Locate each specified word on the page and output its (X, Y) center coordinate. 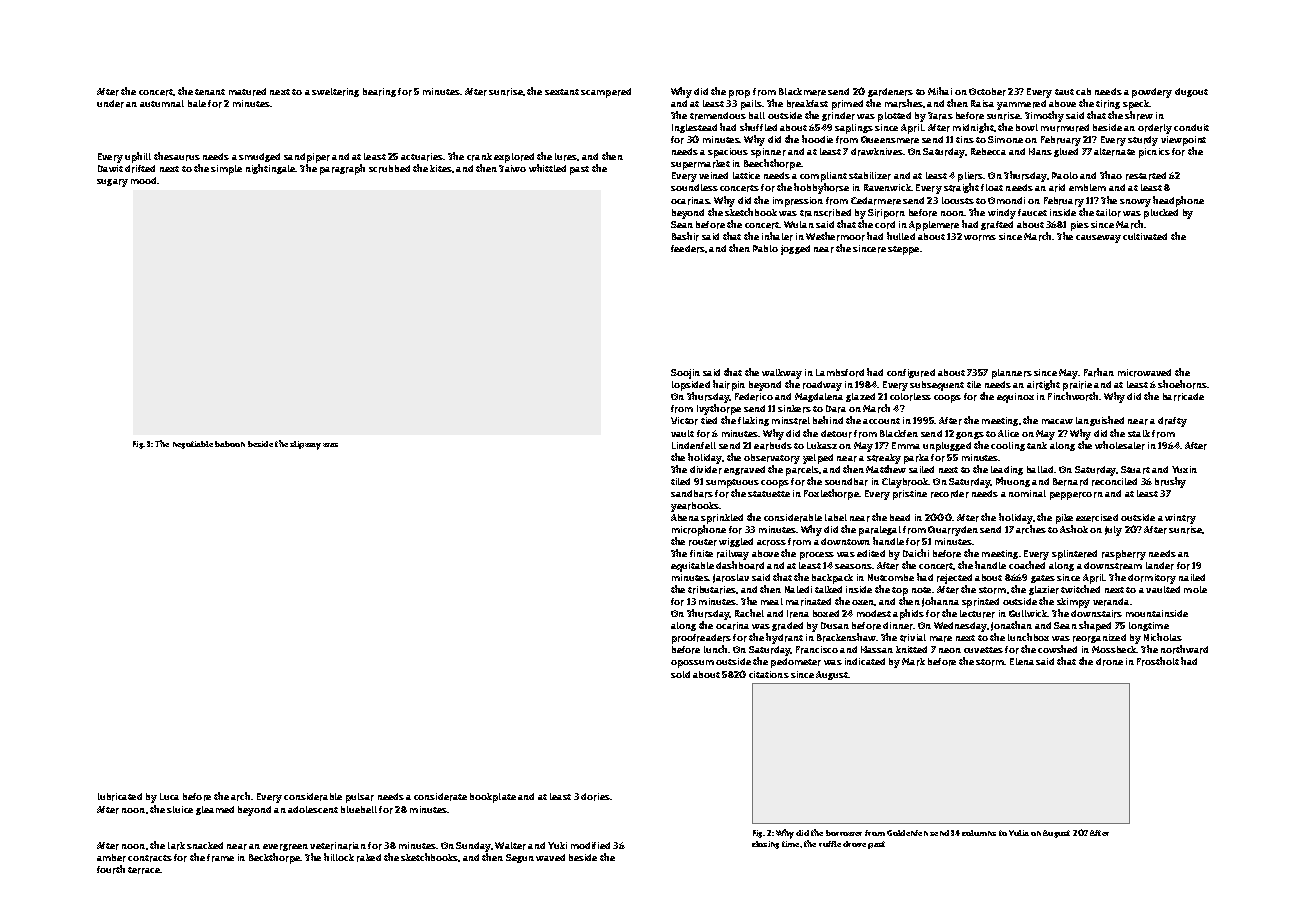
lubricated (120, 797)
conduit (1191, 127)
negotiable (193, 445)
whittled (547, 168)
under (110, 104)
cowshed (1057, 649)
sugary (112, 183)
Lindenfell (694, 445)
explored (514, 158)
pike (1064, 519)
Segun (520, 858)
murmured (1065, 128)
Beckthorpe (275, 858)
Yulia (1019, 833)
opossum (692, 664)
